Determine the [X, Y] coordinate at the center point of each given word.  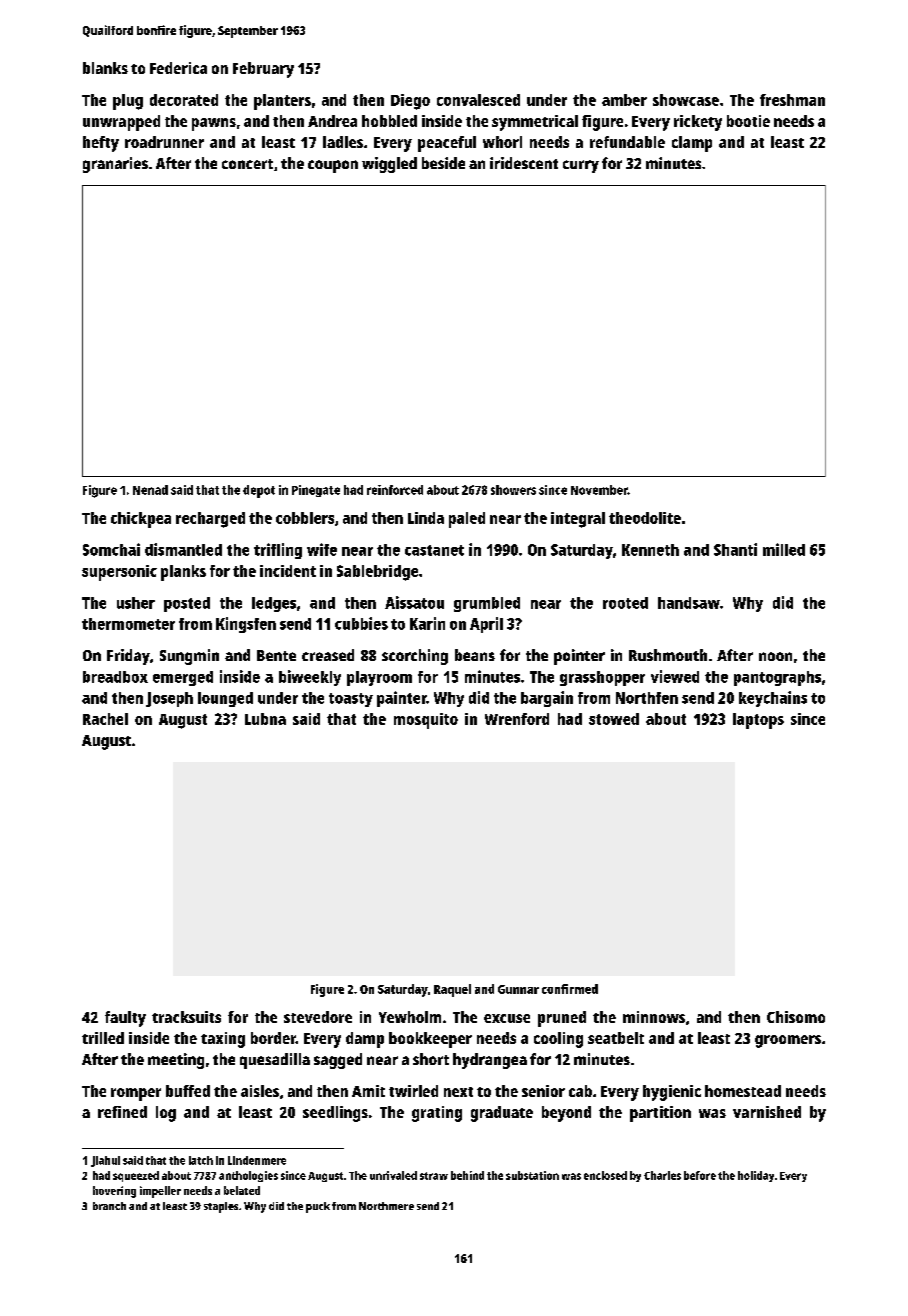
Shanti [735, 549]
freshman [792, 100]
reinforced [395, 490]
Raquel [452, 990]
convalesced [478, 100]
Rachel [105, 719]
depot [259, 491]
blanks [105, 68]
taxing [223, 1040]
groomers [788, 1041]
